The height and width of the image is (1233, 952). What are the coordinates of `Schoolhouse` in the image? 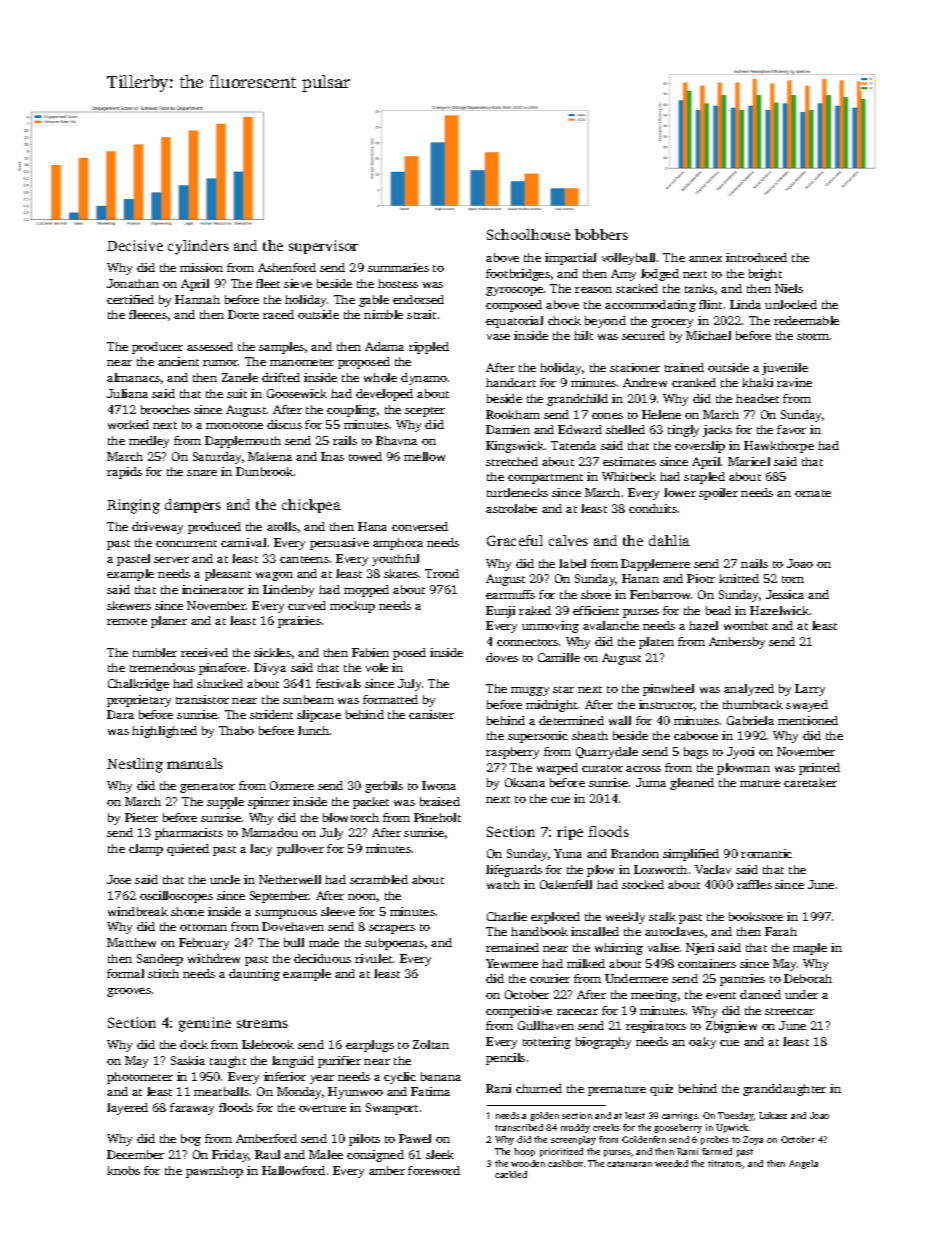 It's located at (528, 234).
